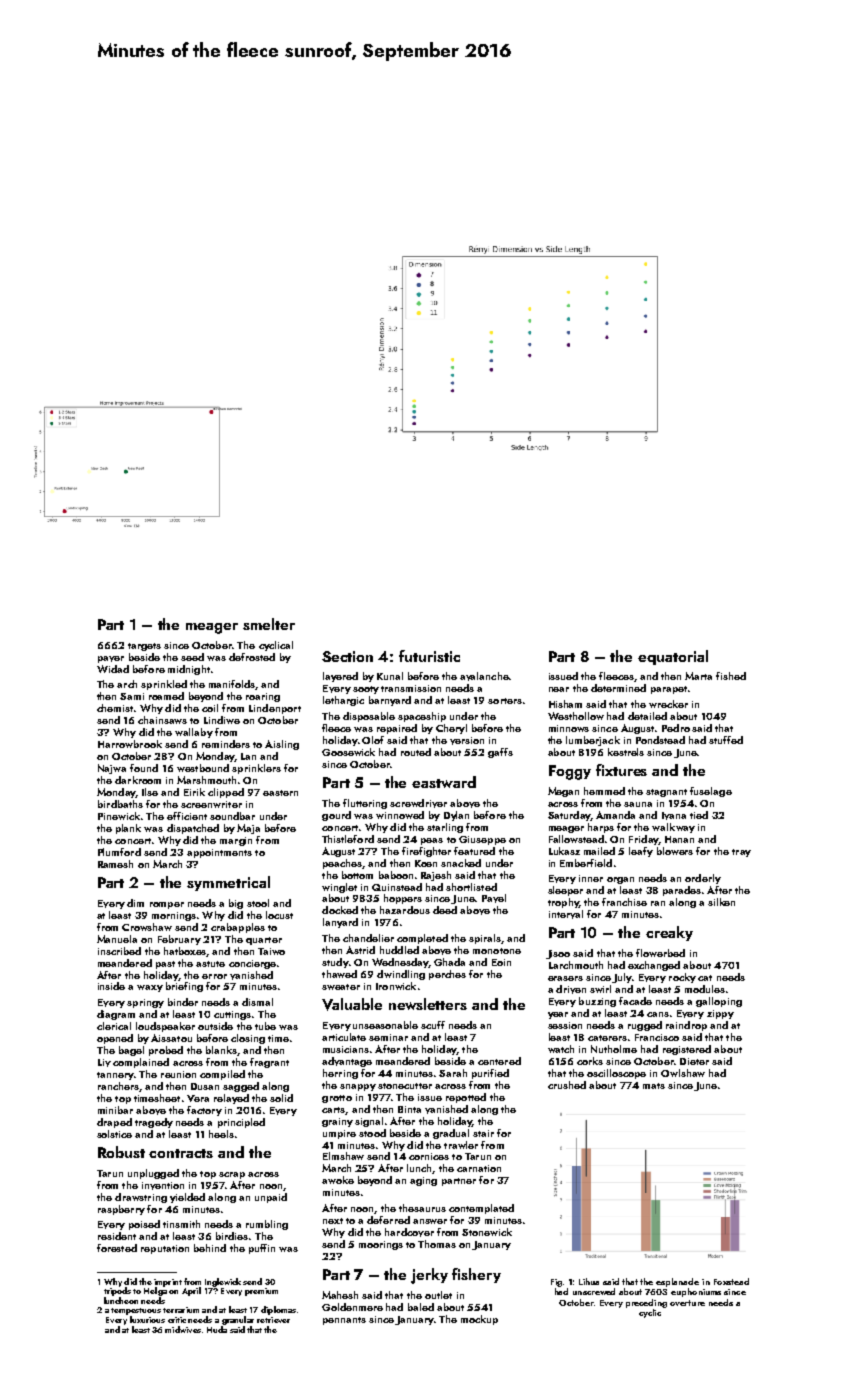 The width and height of the screenshot is (849, 1400). What do you see at coordinates (120, 804) in the screenshot?
I see `birdbaths` at bounding box center [120, 804].
